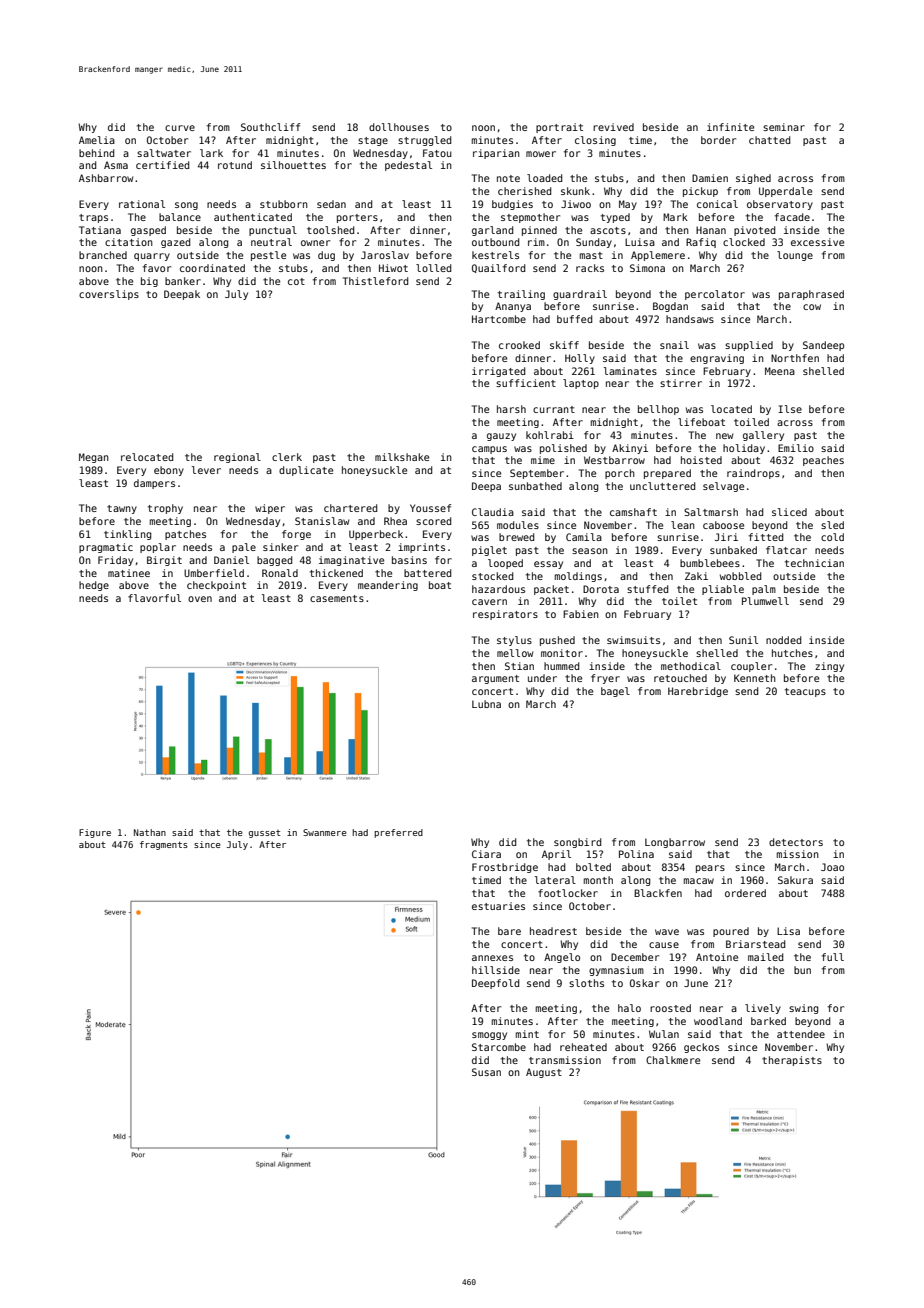  Describe the element at coordinates (784, 127) in the screenshot. I see `seminar` at that location.
